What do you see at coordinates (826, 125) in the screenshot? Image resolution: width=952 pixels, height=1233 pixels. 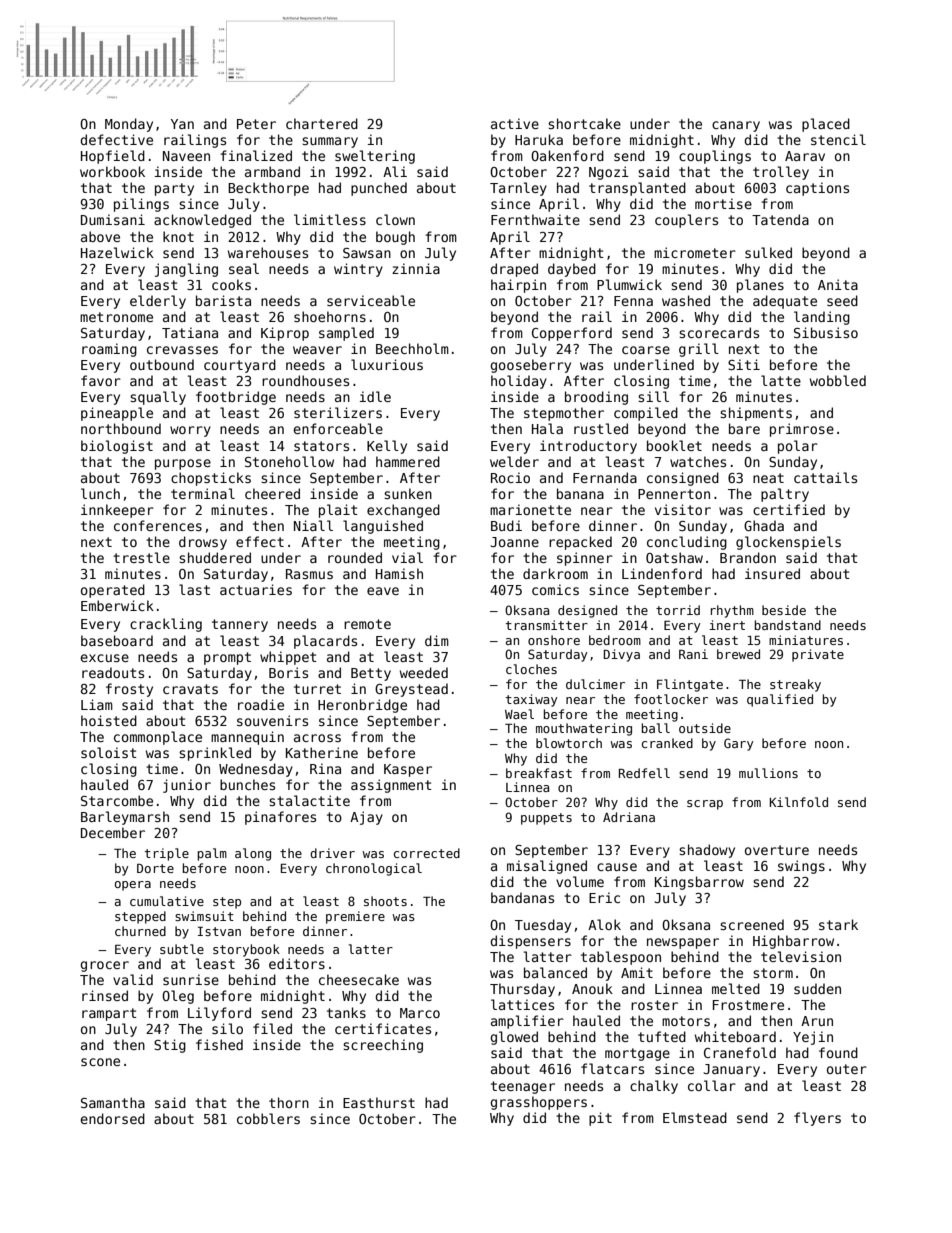 I see `placed` at bounding box center [826, 125].
